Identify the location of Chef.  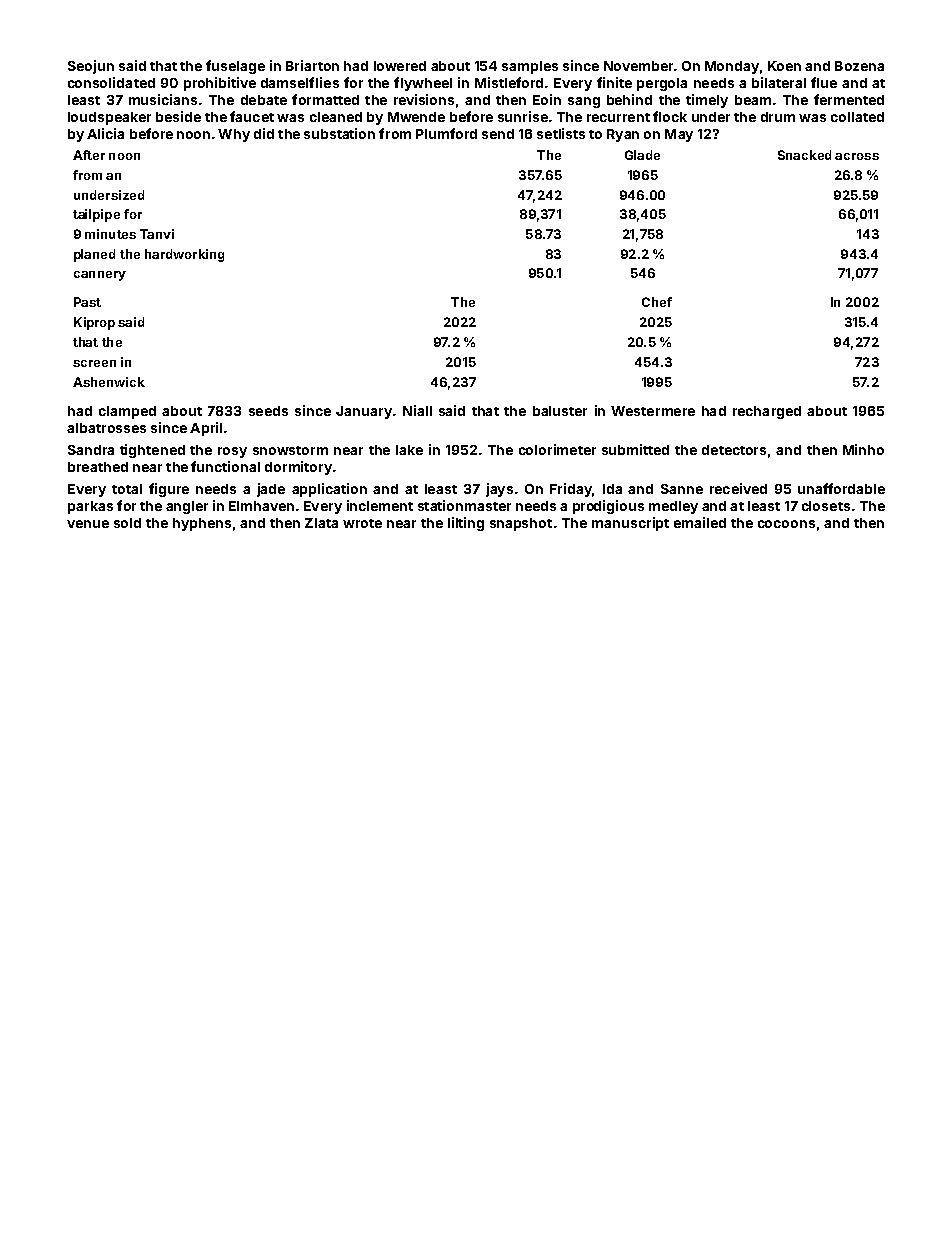
(657, 302).
